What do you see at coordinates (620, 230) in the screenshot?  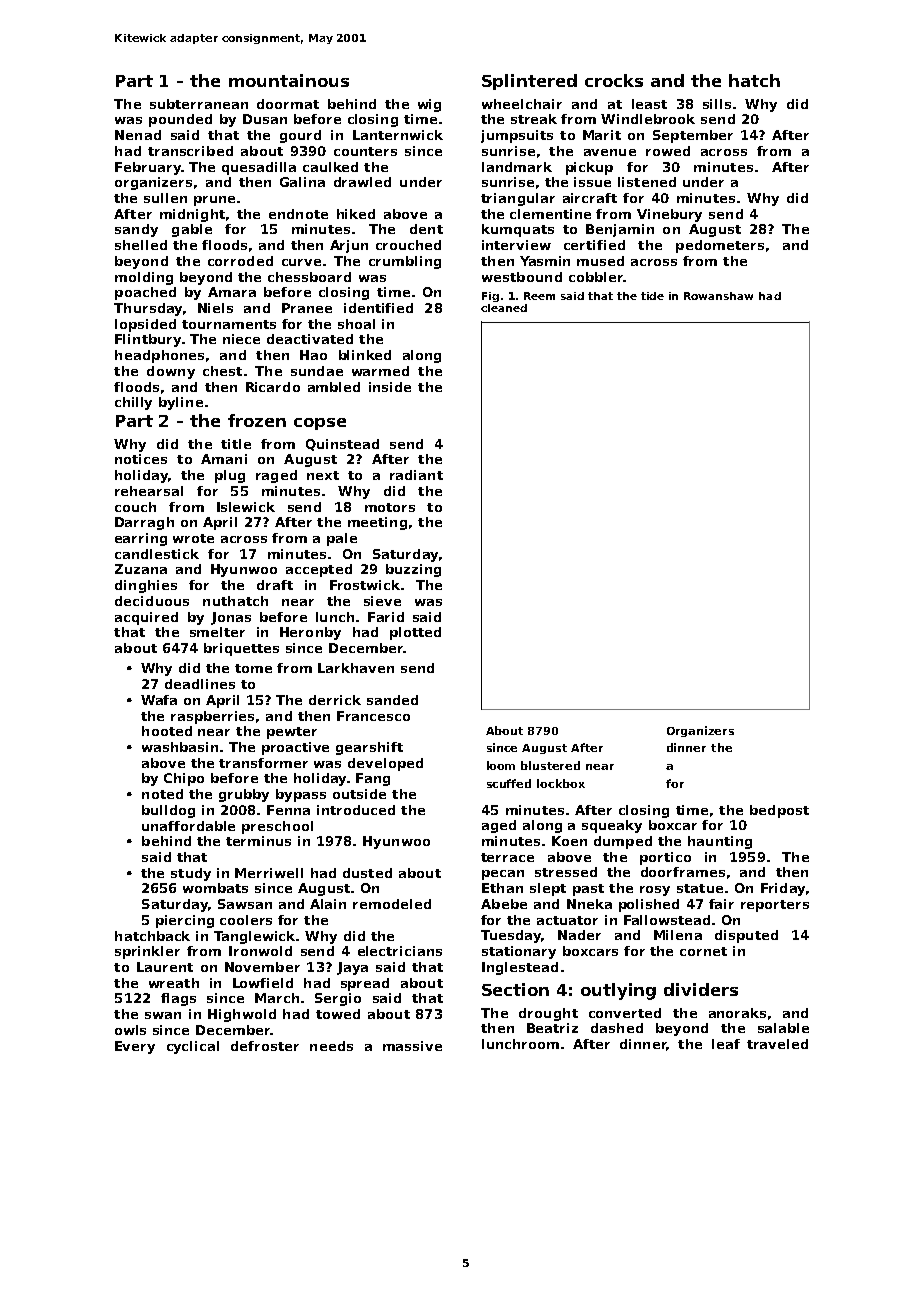 I see `Benjamin` at bounding box center [620, 230].
